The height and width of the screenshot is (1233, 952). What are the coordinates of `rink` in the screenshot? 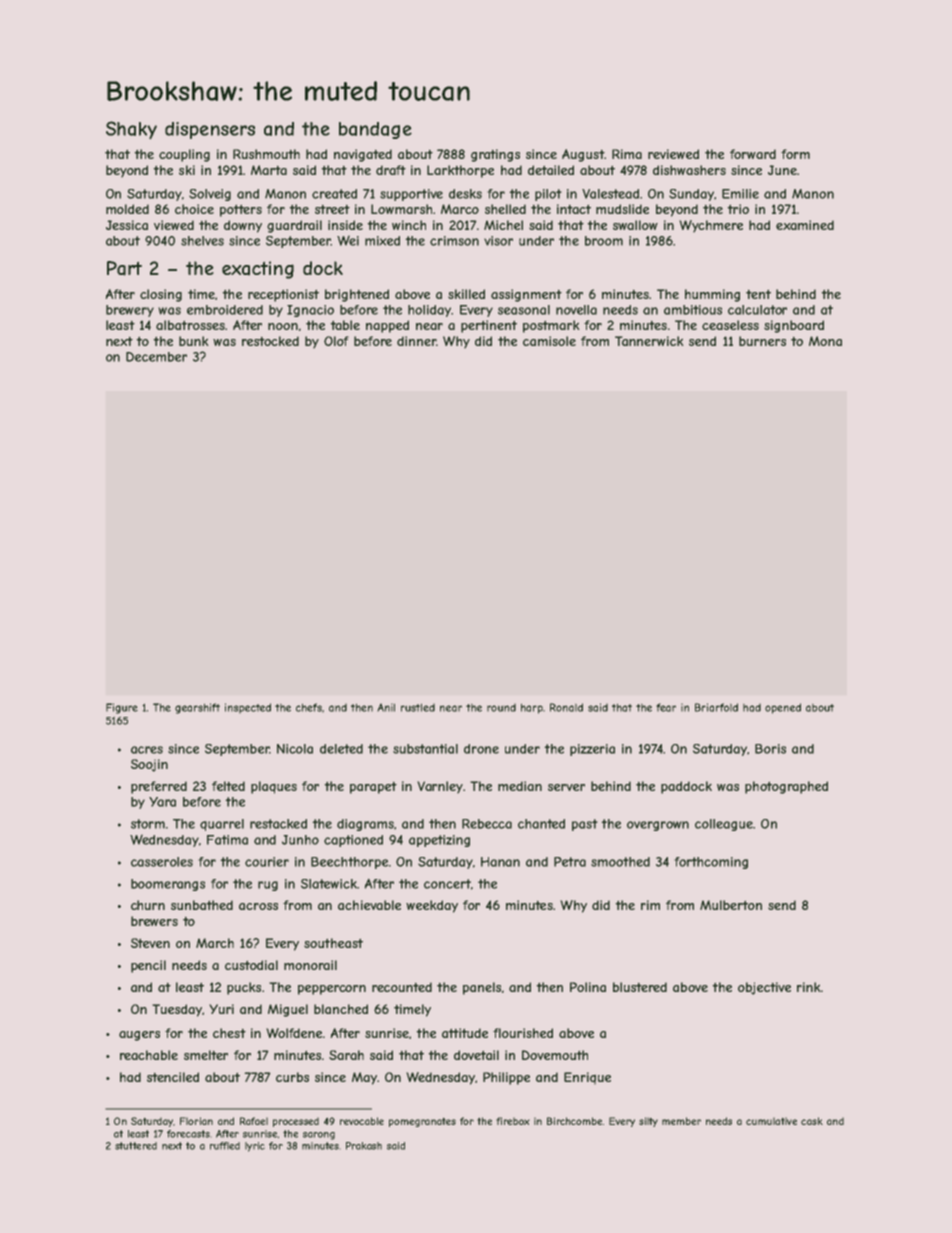 It's located at (809, 987).
